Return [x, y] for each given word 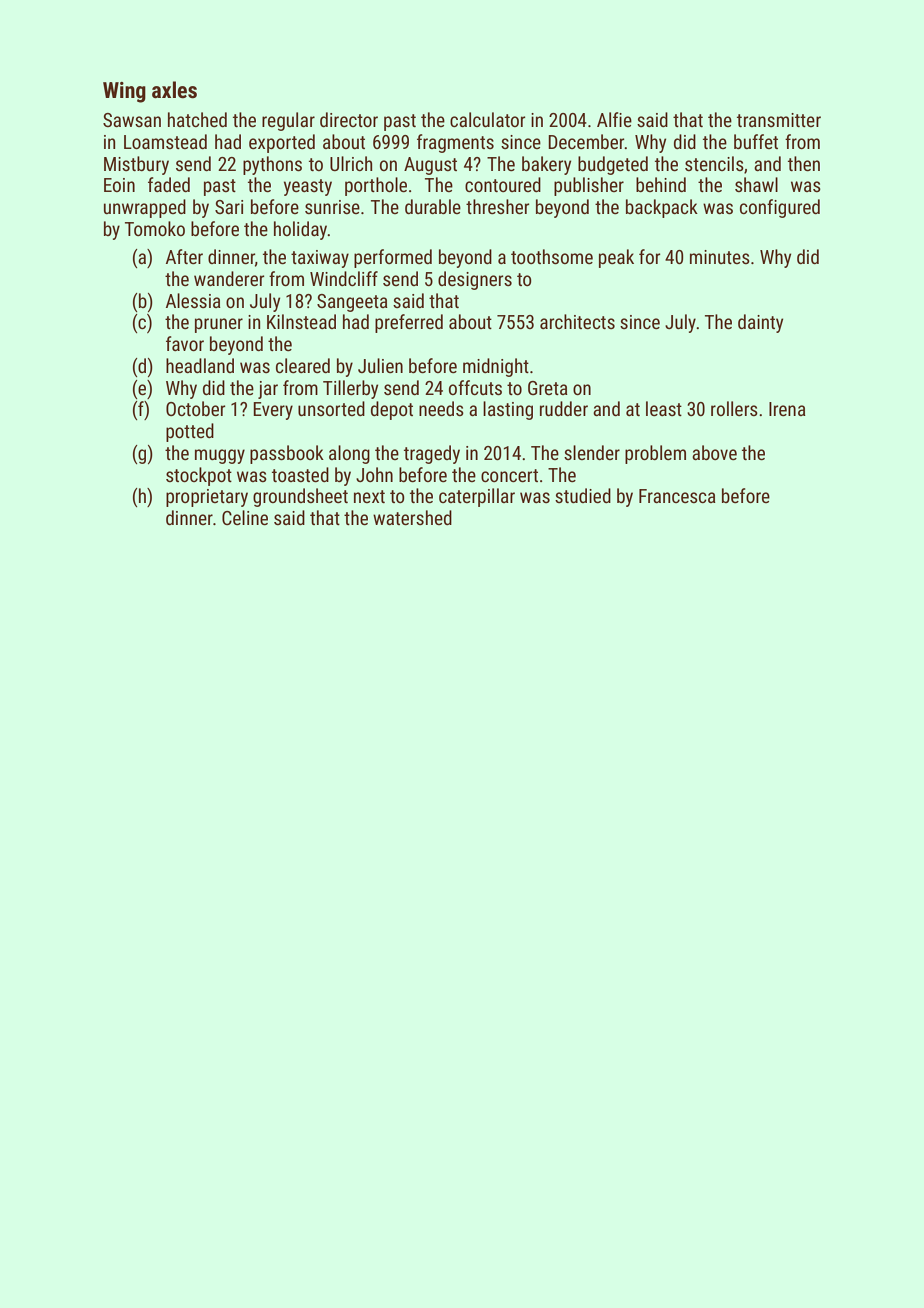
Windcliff [344, 278]
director [349, 119]
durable [433, 206]
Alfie [614, 119]
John [374, 474]
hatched [197, 119]
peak [616, 258]
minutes [720, 257]
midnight [496, 367]
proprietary [207, 498]
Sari [229, 207]
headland [200, 365]
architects [577, 321]
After [184, 256]
